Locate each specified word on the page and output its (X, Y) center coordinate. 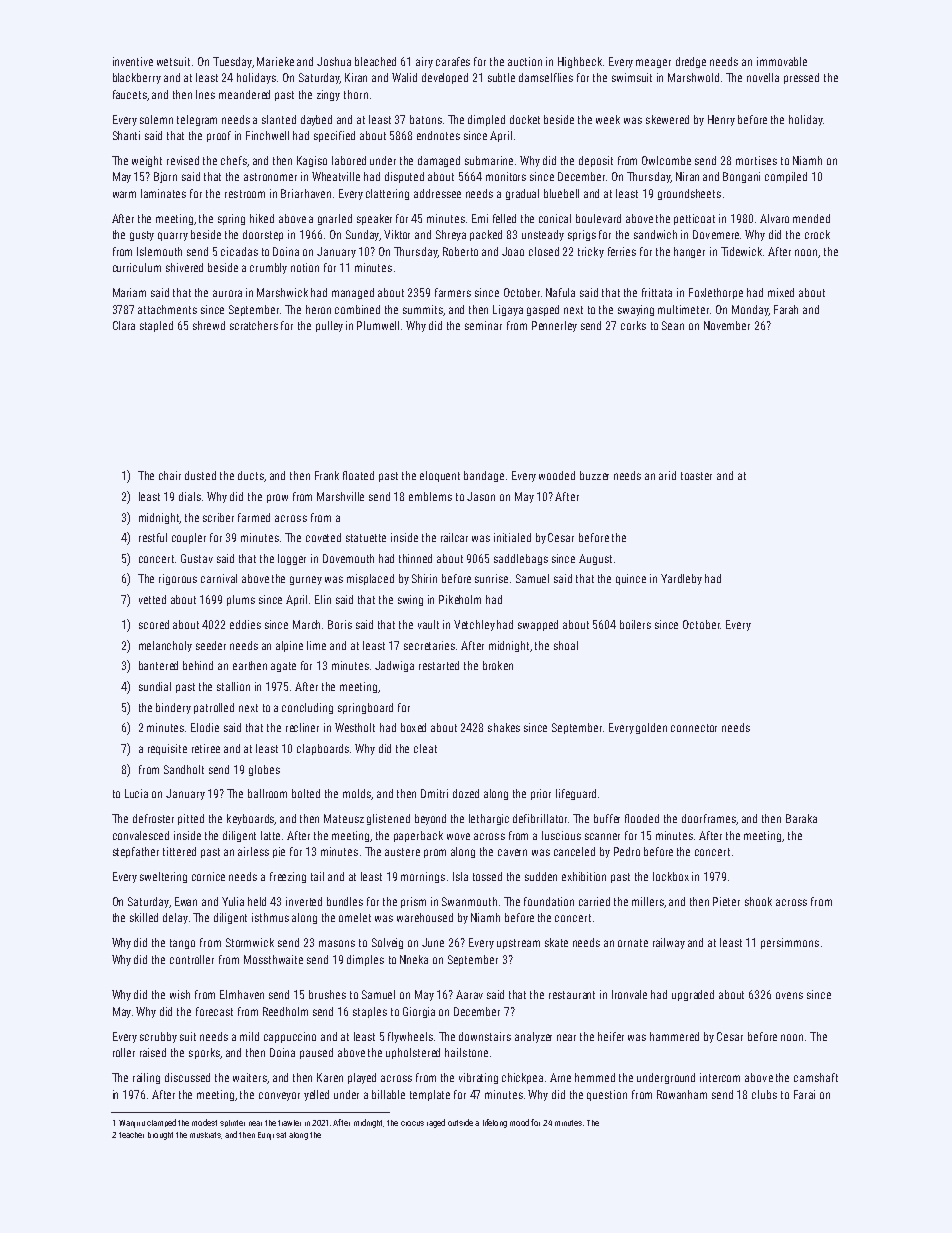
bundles (345, 901)
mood (519, 1122)
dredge (691, 62)
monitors (506, 176)
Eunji (266, 1136)
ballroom (267, 793)
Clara (124, 325)
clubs (764, 1094)
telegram (197, 120)
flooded (642, 818)
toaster (696, 476)
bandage (484, 476)
